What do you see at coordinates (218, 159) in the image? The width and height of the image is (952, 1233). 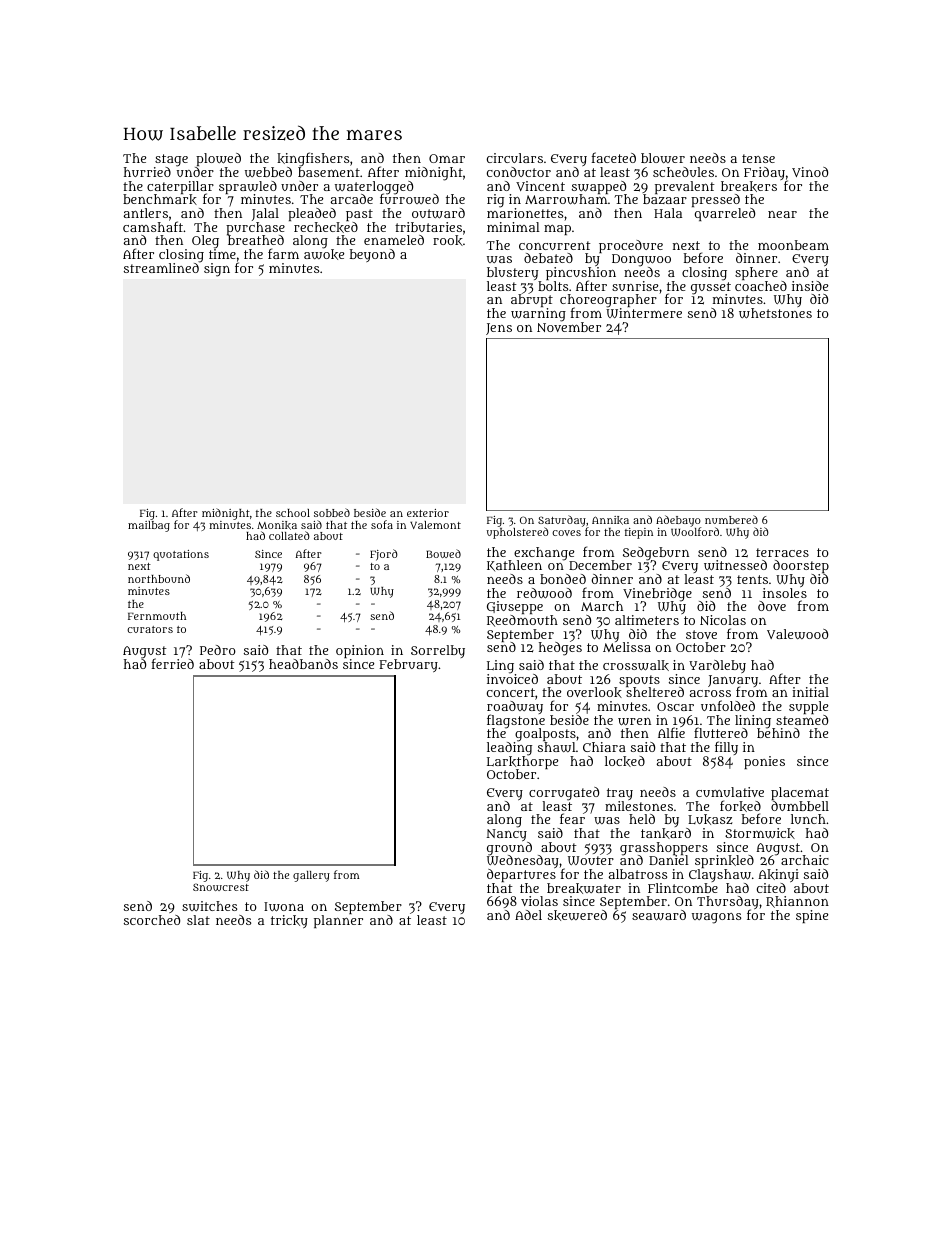 I see `plowed` at bounding box center [218, 159].
